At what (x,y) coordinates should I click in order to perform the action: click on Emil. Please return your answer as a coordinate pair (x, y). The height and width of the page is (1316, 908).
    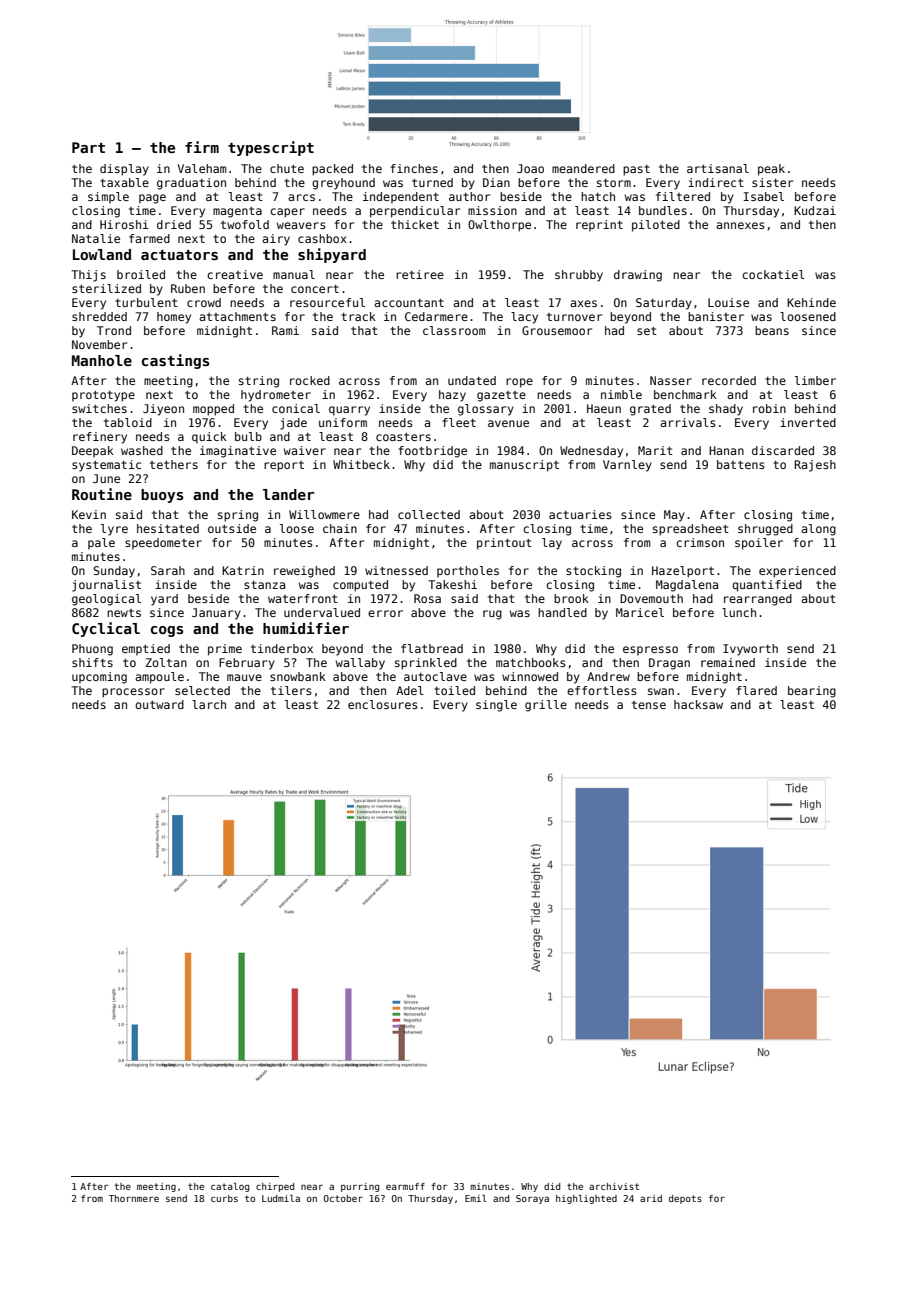
    Looking at the image, I should click on (476, 1198).
